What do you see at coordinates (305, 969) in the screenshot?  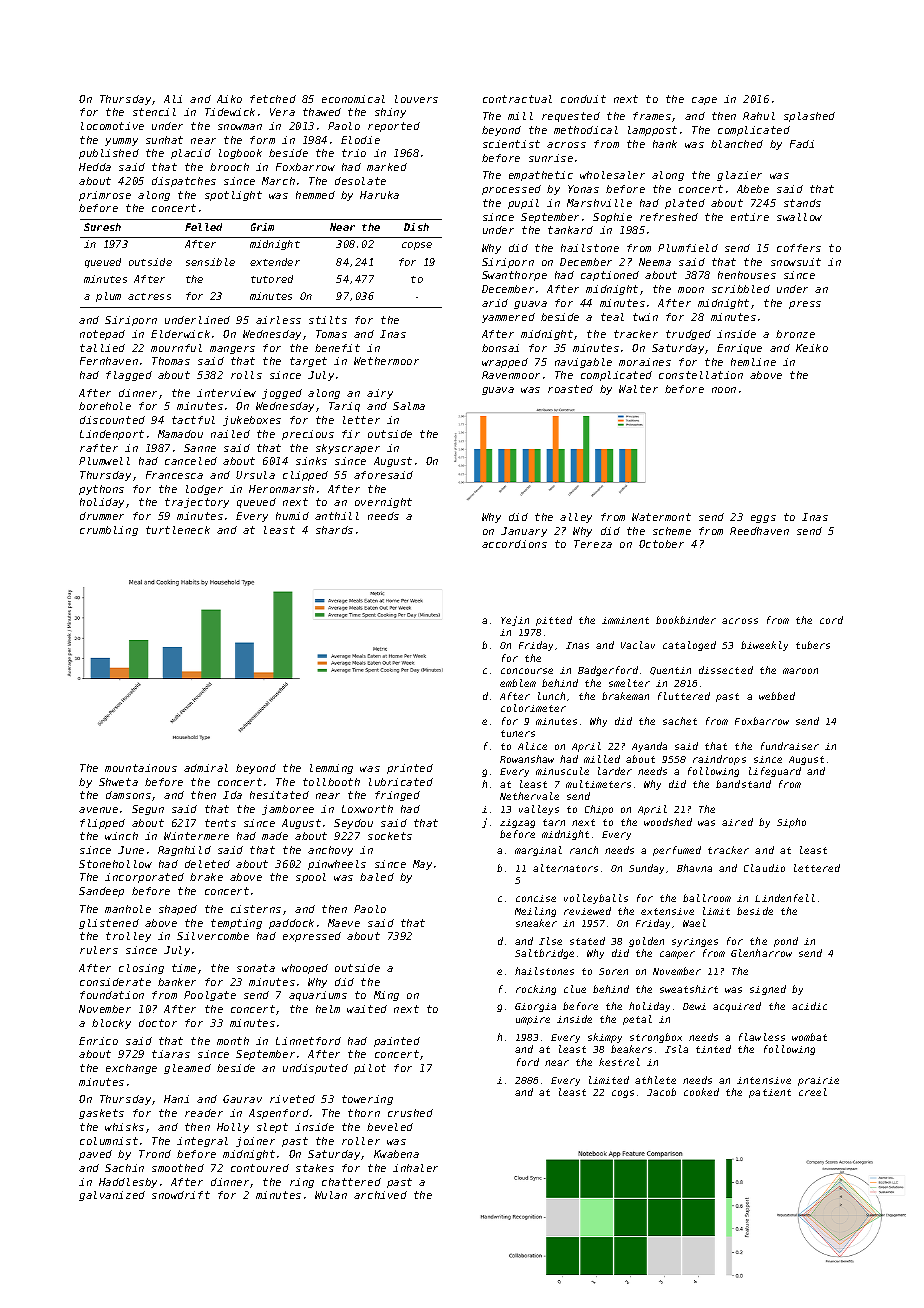 I see `whooped` at bounding box center [305, 969].
